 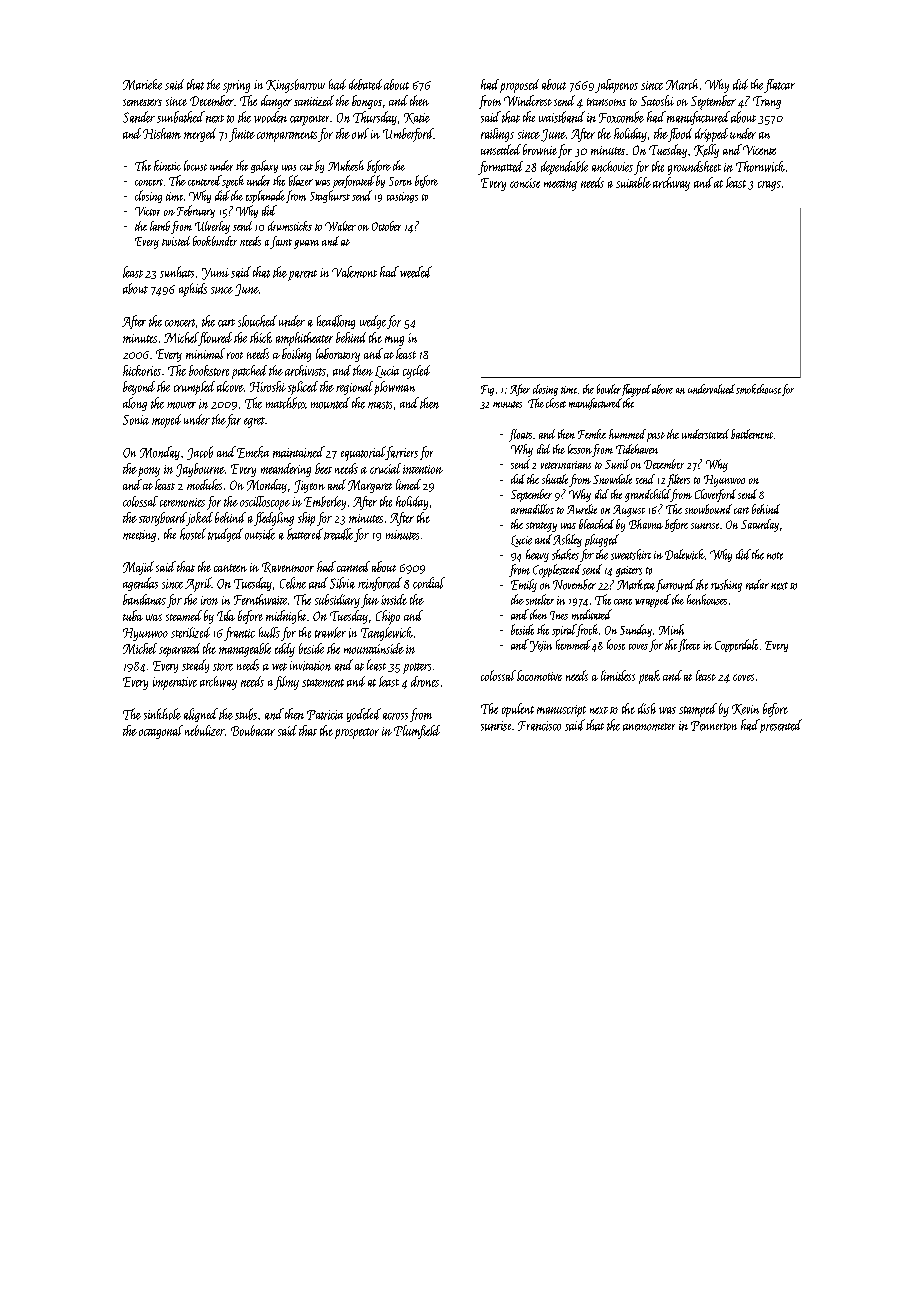 I want to click on Cloverford, so click(x=715, y=495).
